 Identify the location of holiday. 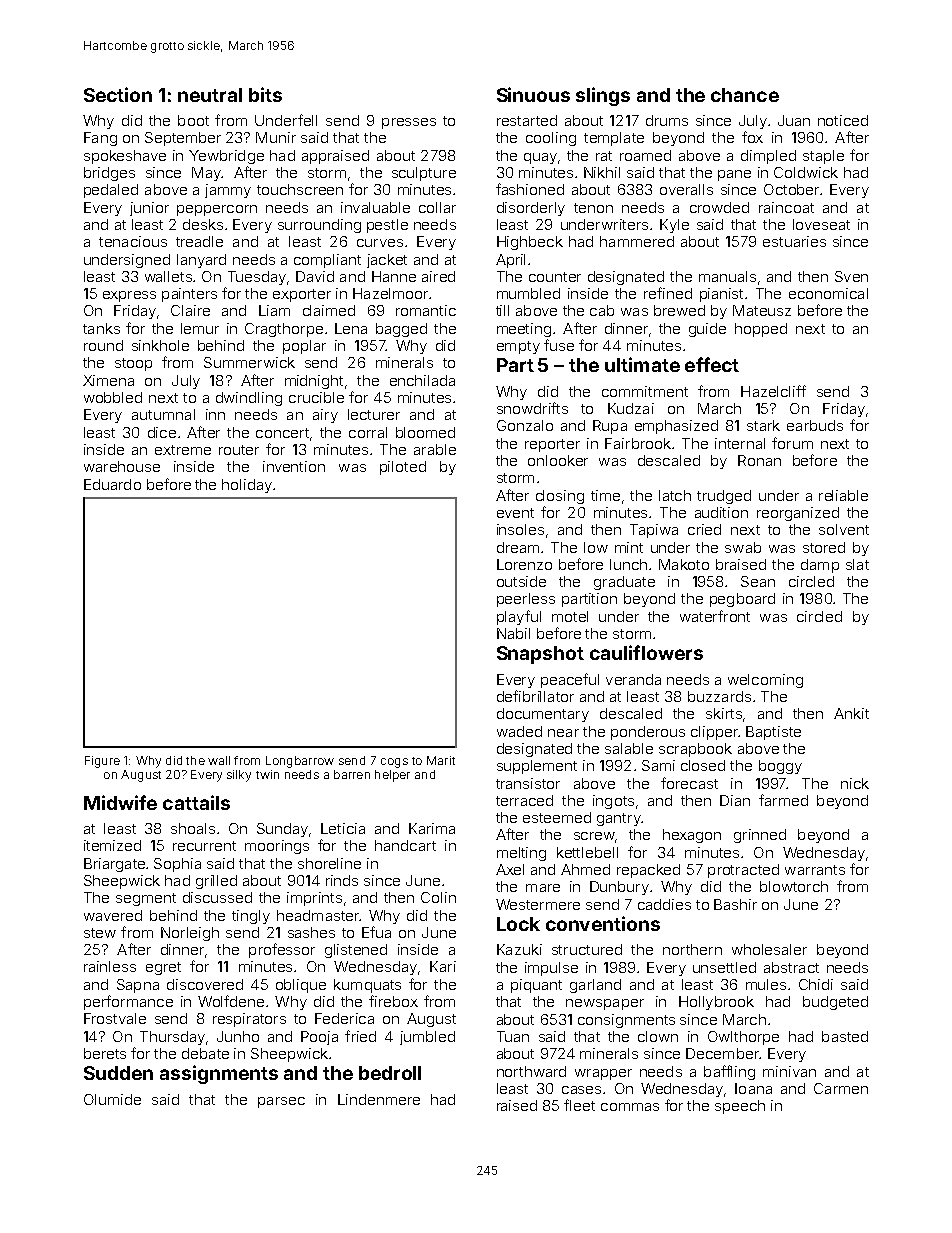
(247, 486).
